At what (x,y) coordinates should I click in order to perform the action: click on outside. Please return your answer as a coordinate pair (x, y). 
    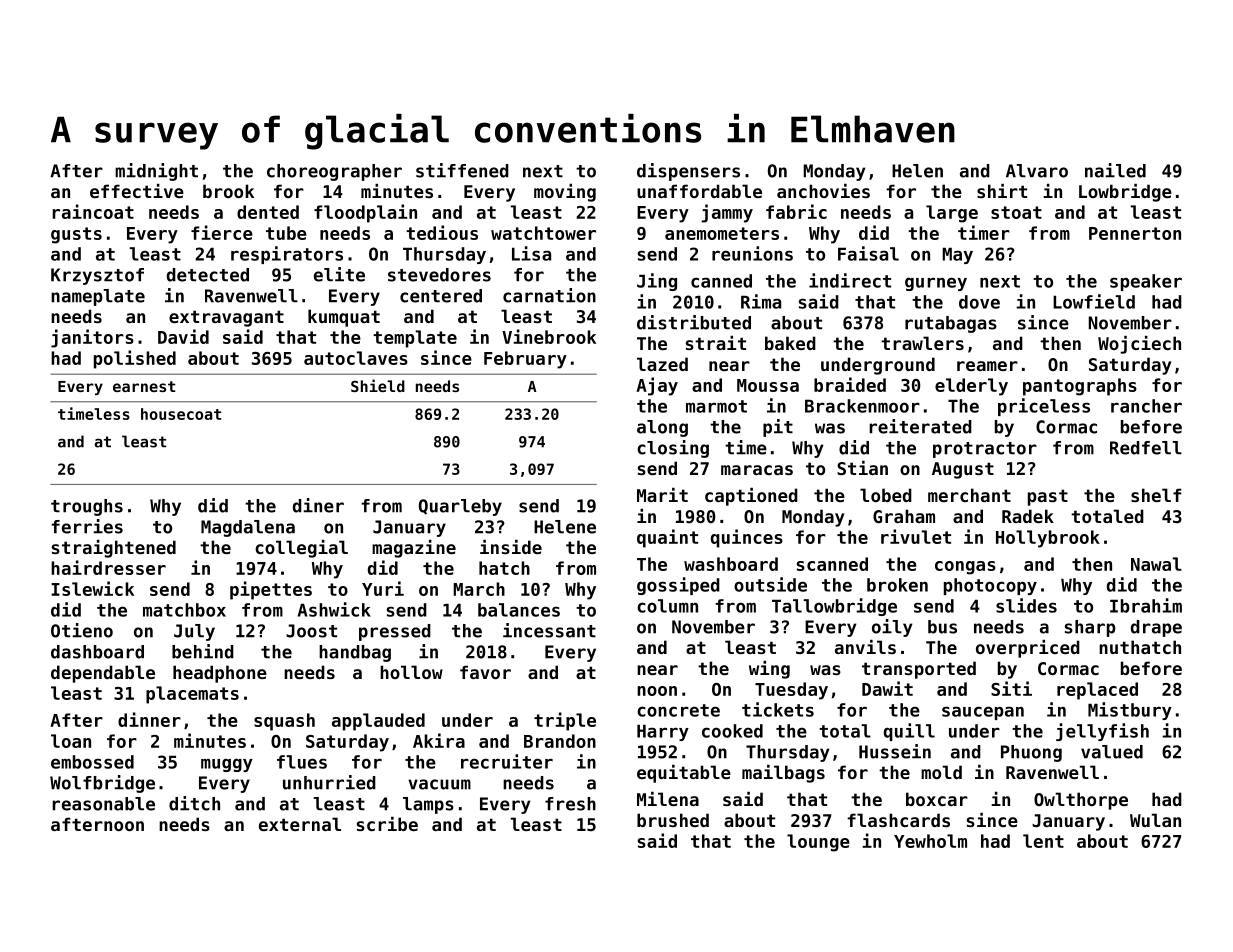
    Looking at the image, I should click on (770, 584).
